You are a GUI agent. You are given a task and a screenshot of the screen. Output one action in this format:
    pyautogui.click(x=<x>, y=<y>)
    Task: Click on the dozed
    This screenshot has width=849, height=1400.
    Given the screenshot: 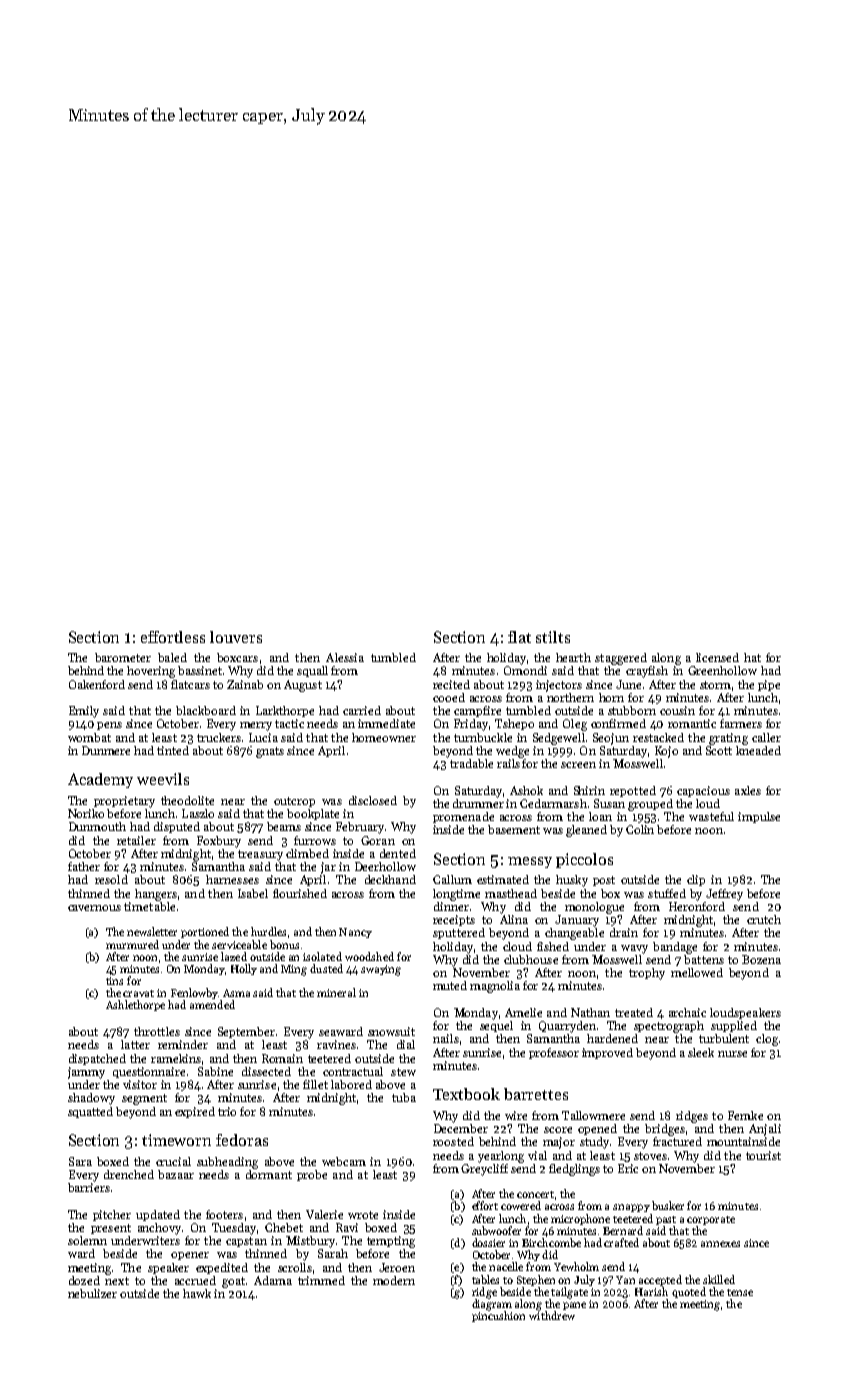 What is the action you would take?
    pyautogui.click(x=84, y=1280)
